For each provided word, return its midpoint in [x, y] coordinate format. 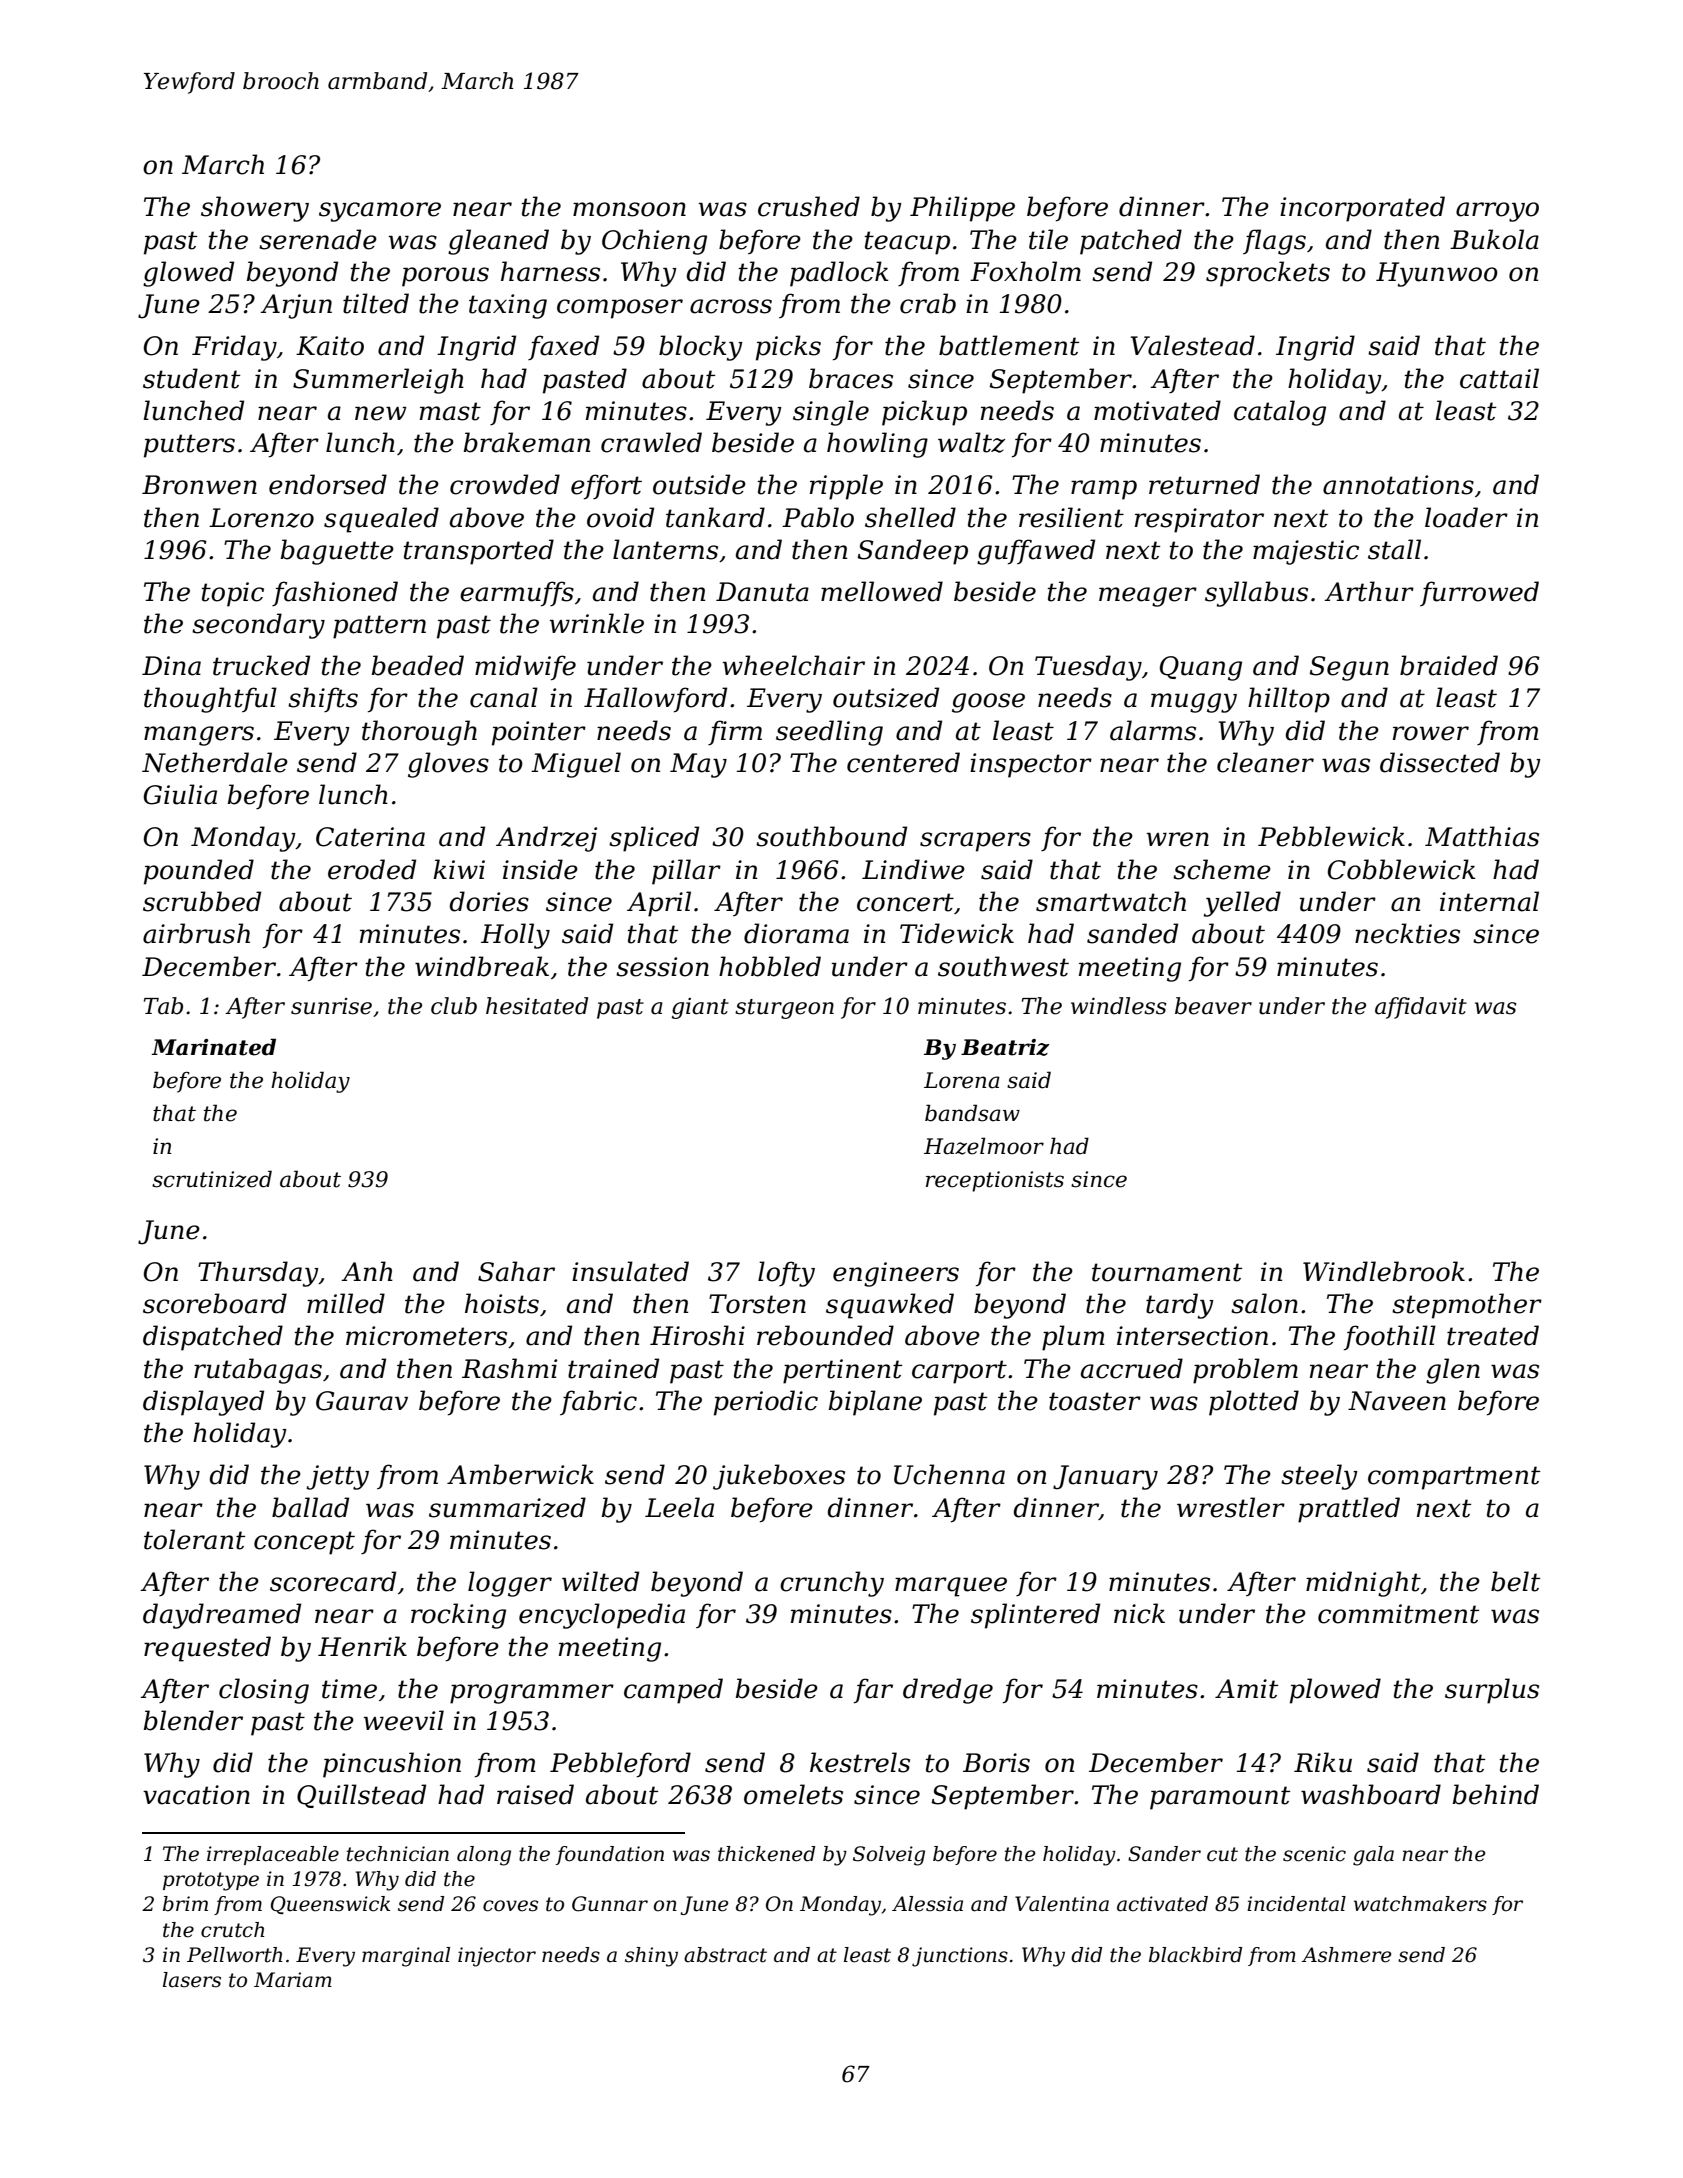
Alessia [927, 1904]
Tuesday [1088, 668]
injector [497, 1957]
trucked [261, 665]
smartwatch [1111, 901]
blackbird [1195, 1955]
